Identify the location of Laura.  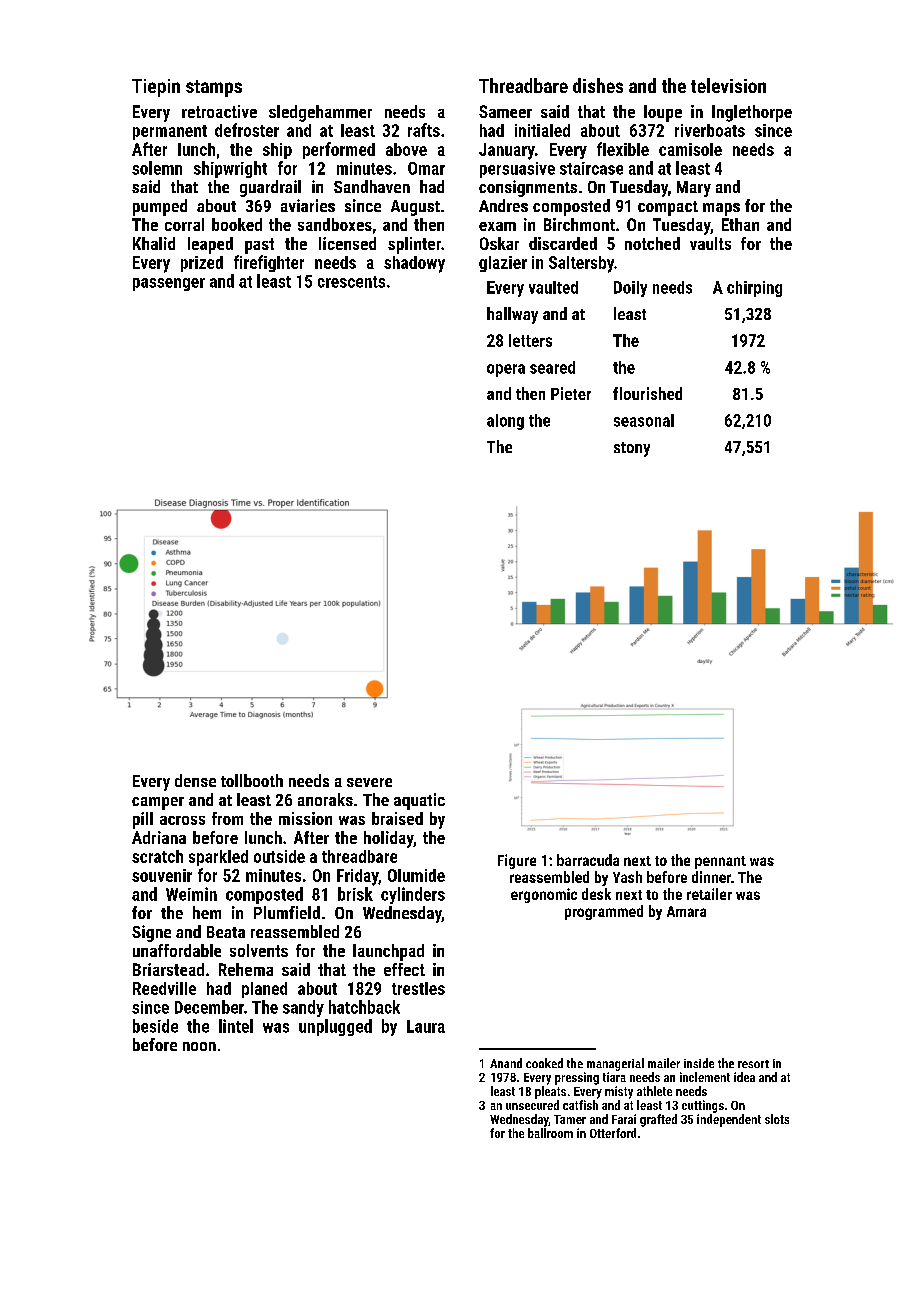
(426, 1026).
